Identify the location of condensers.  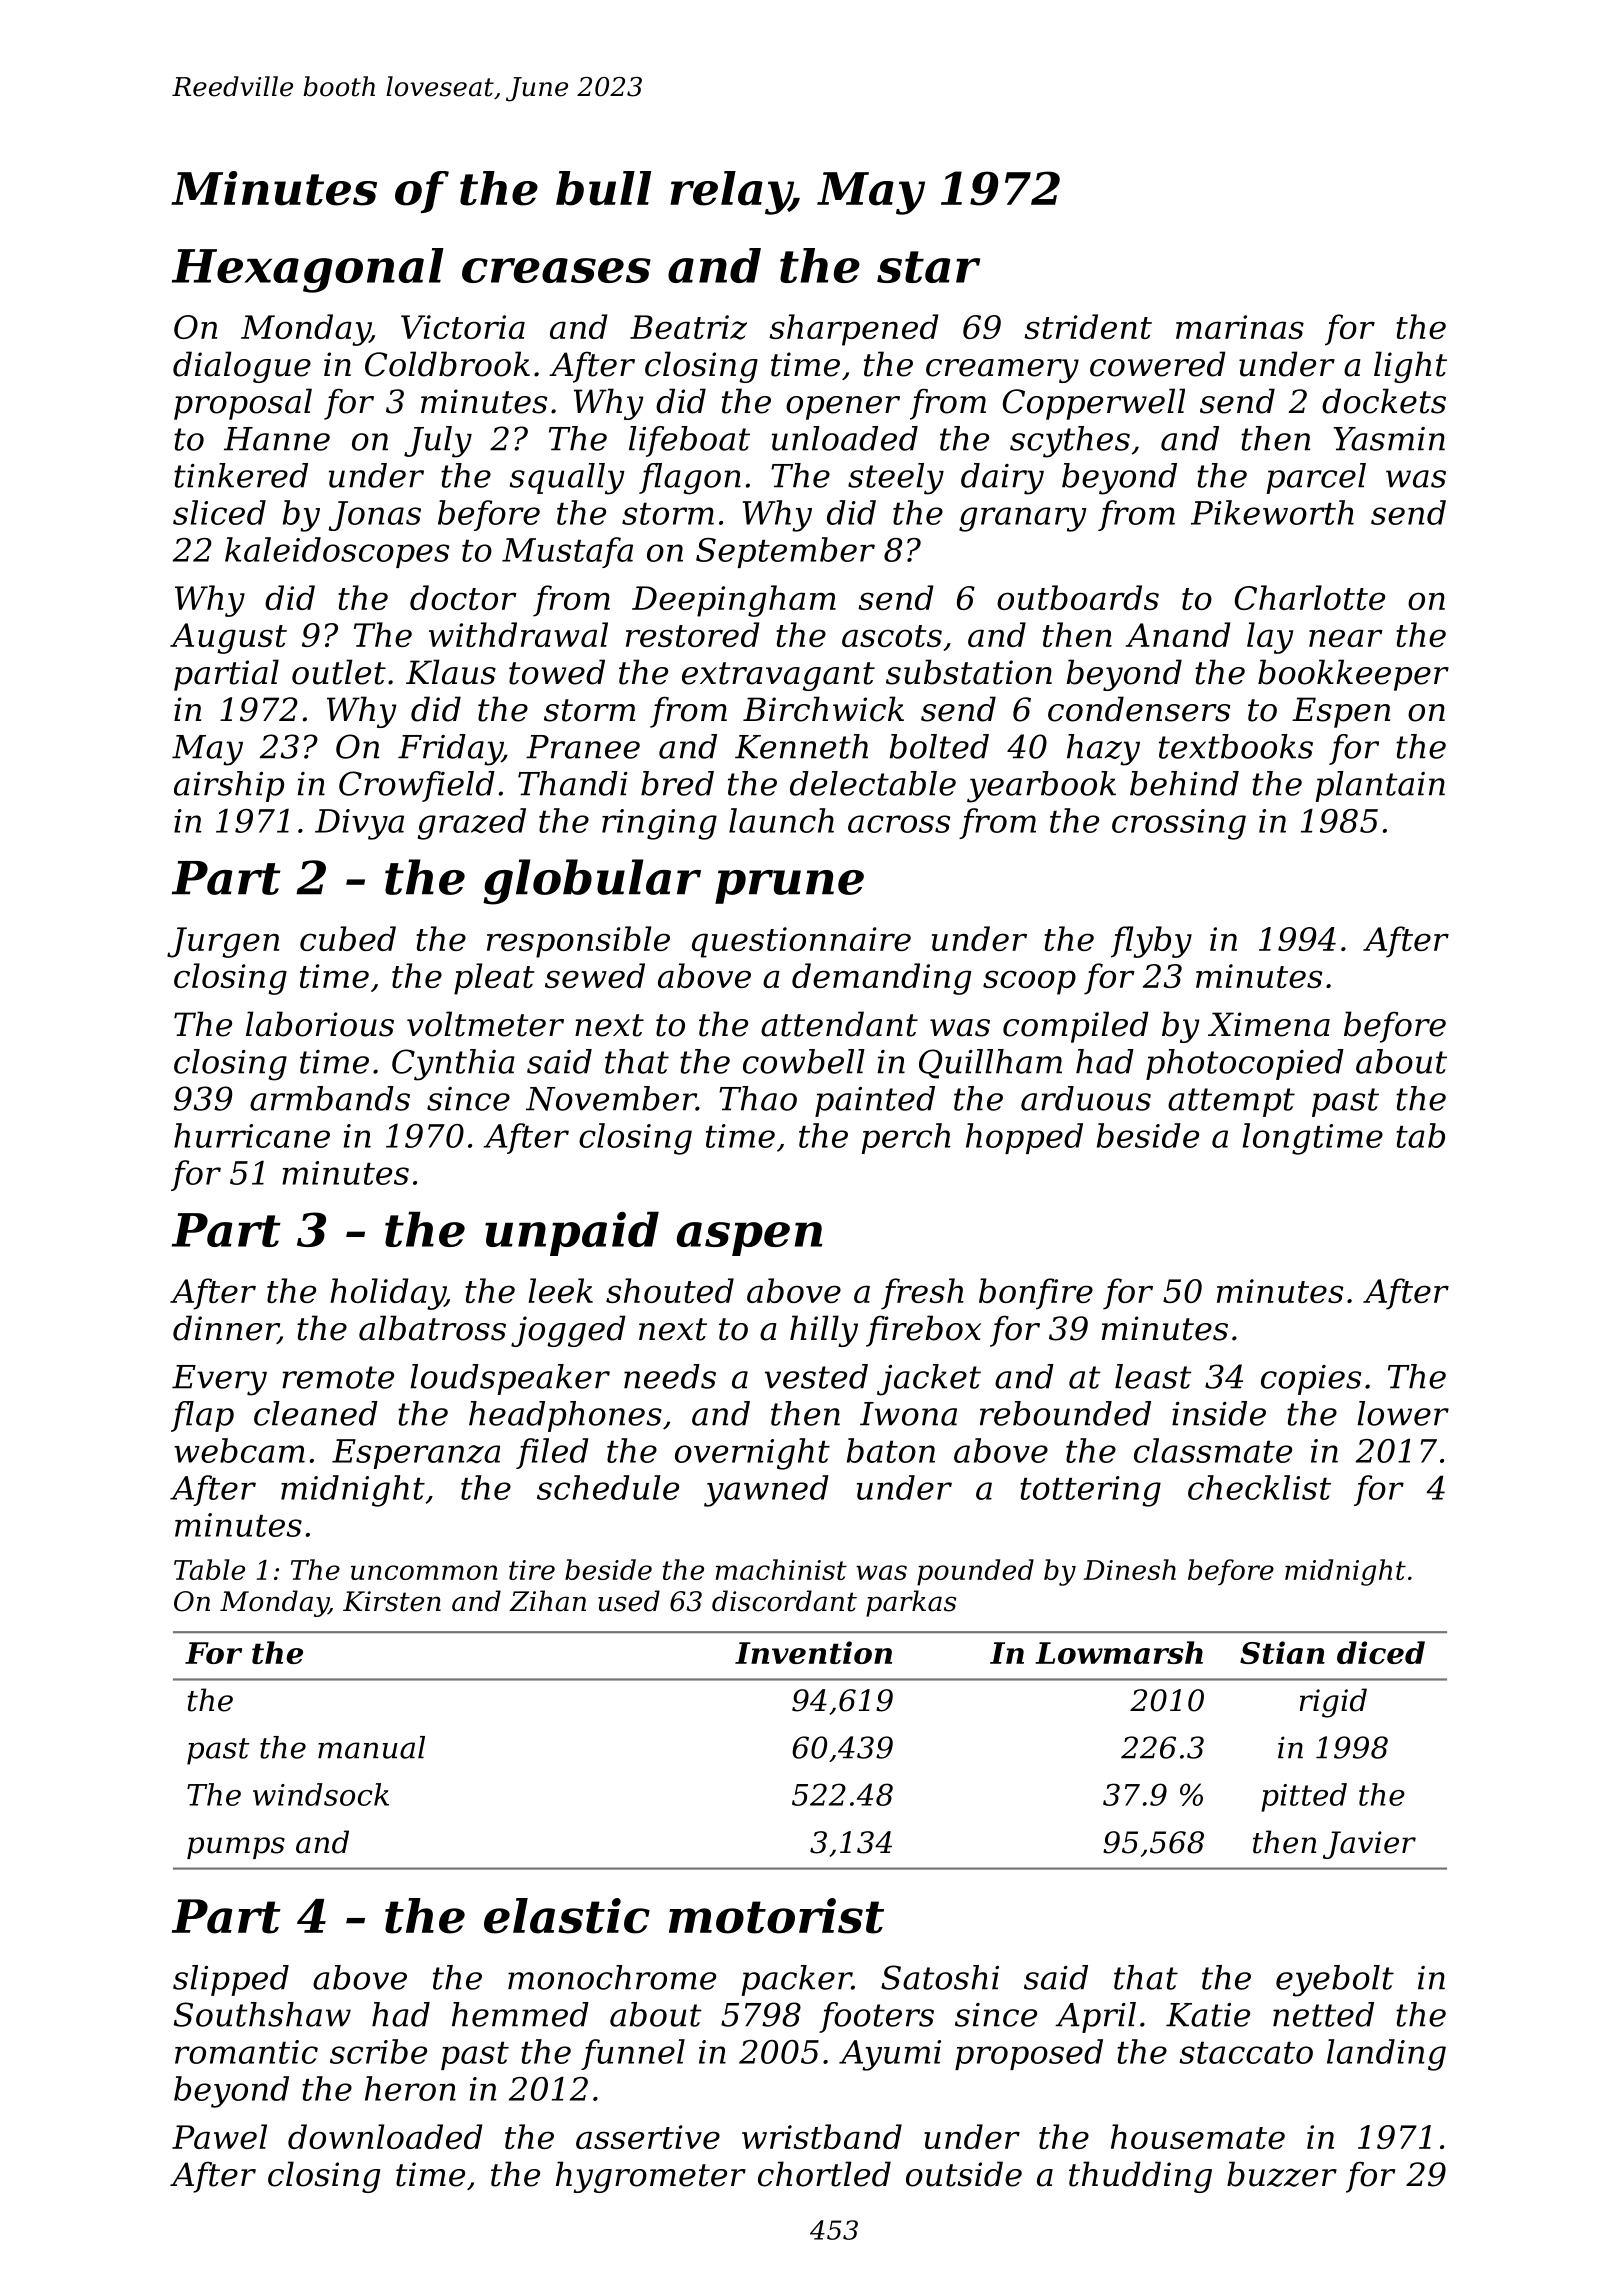
(1139, 709).
